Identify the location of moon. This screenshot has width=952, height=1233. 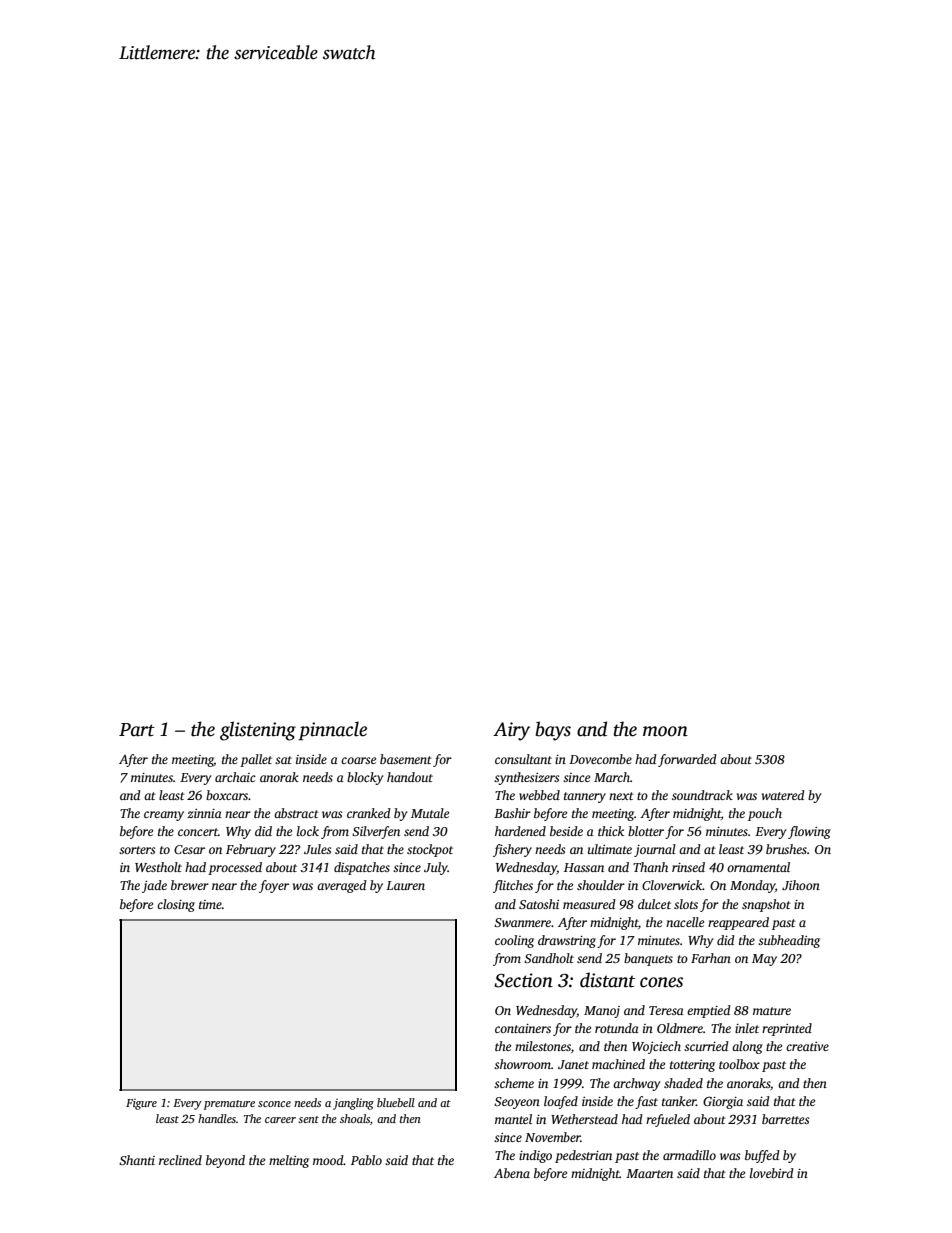
(665, 731).
